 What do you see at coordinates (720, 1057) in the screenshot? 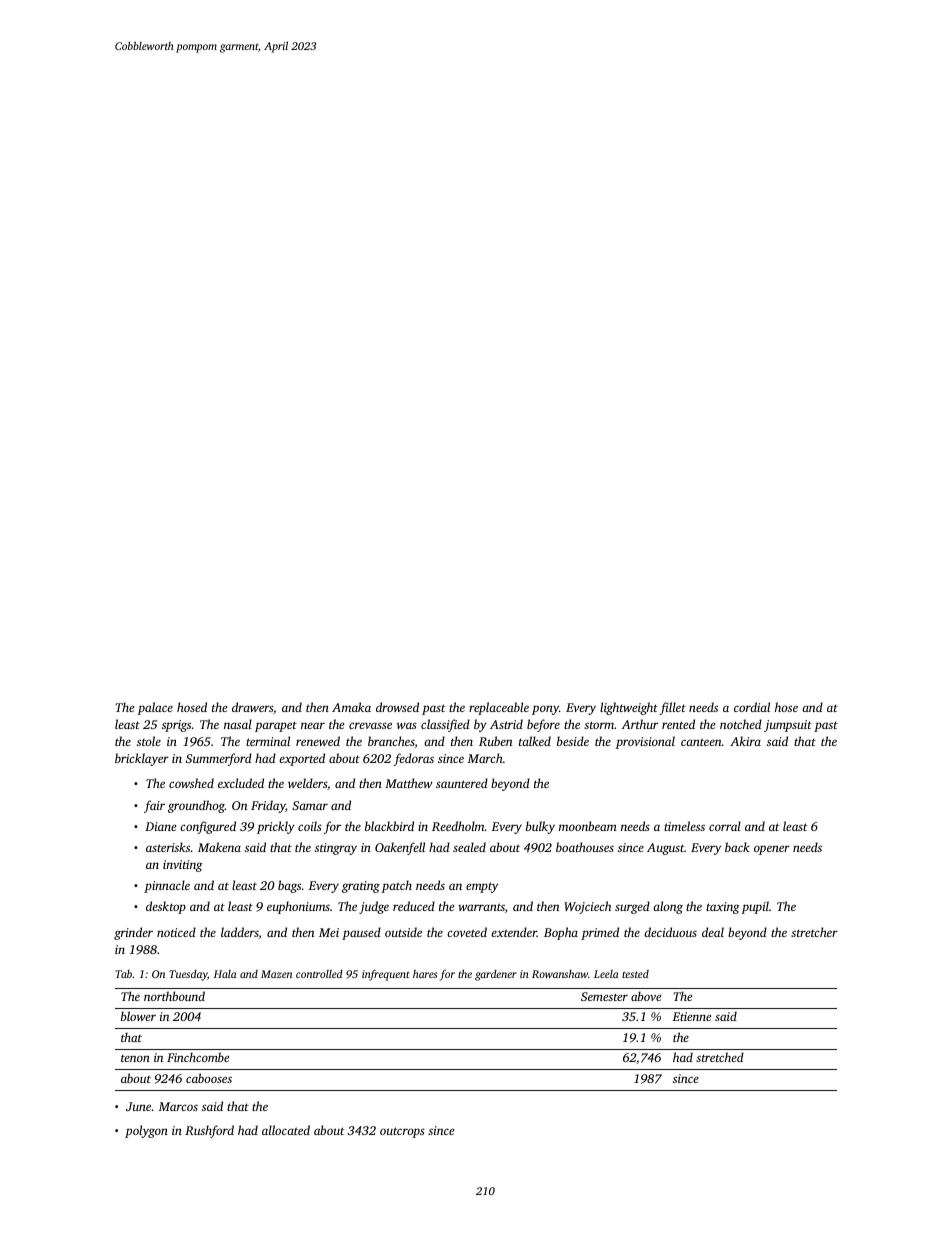
I see `stretched` at bounding box center [720, 1057].
